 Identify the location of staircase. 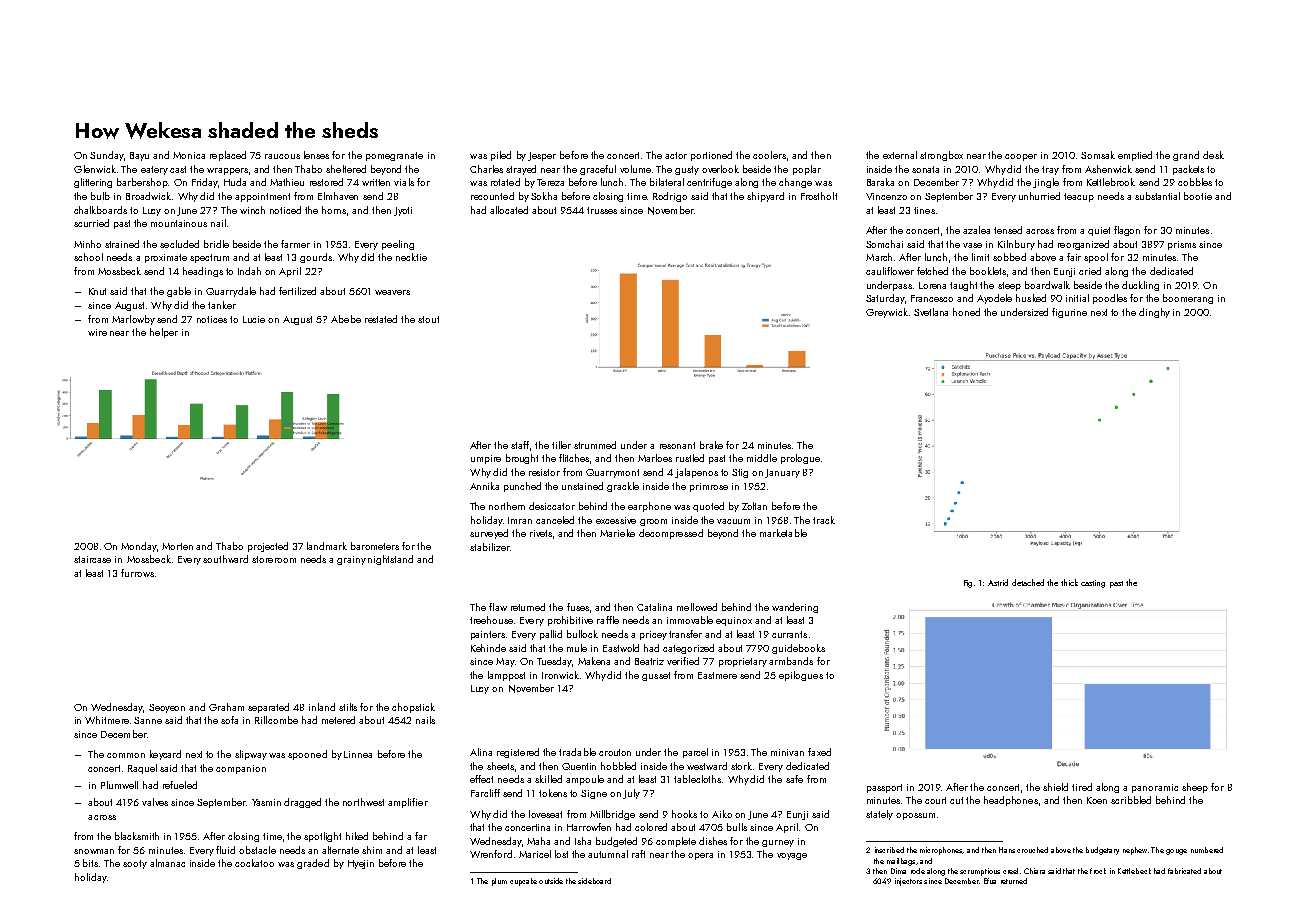
(92, 559).
